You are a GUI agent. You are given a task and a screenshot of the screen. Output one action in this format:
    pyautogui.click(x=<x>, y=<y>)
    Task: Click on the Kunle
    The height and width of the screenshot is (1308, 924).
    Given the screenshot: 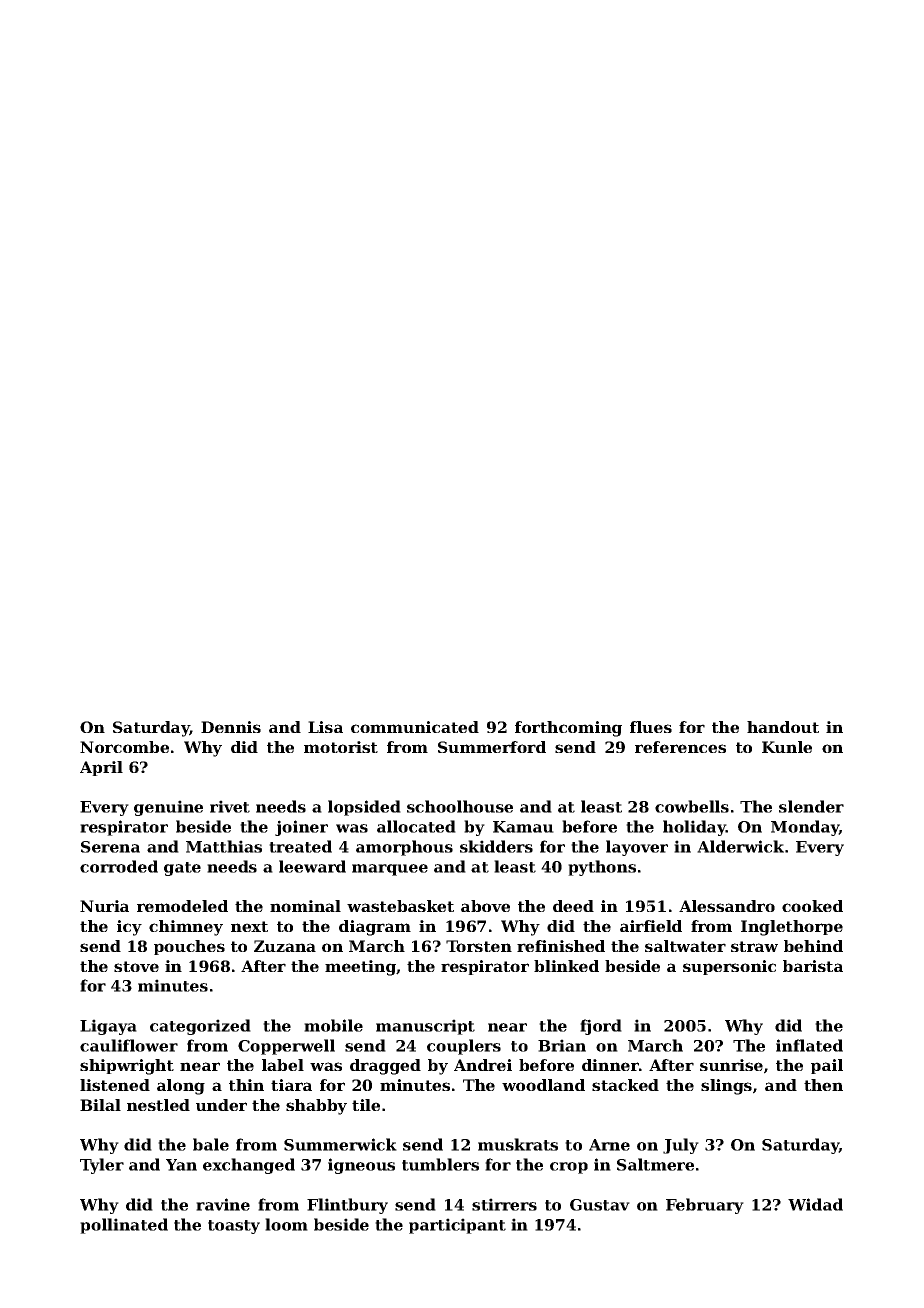 What is the action you would take?
    pyautogui.click(x=787, y=747)
